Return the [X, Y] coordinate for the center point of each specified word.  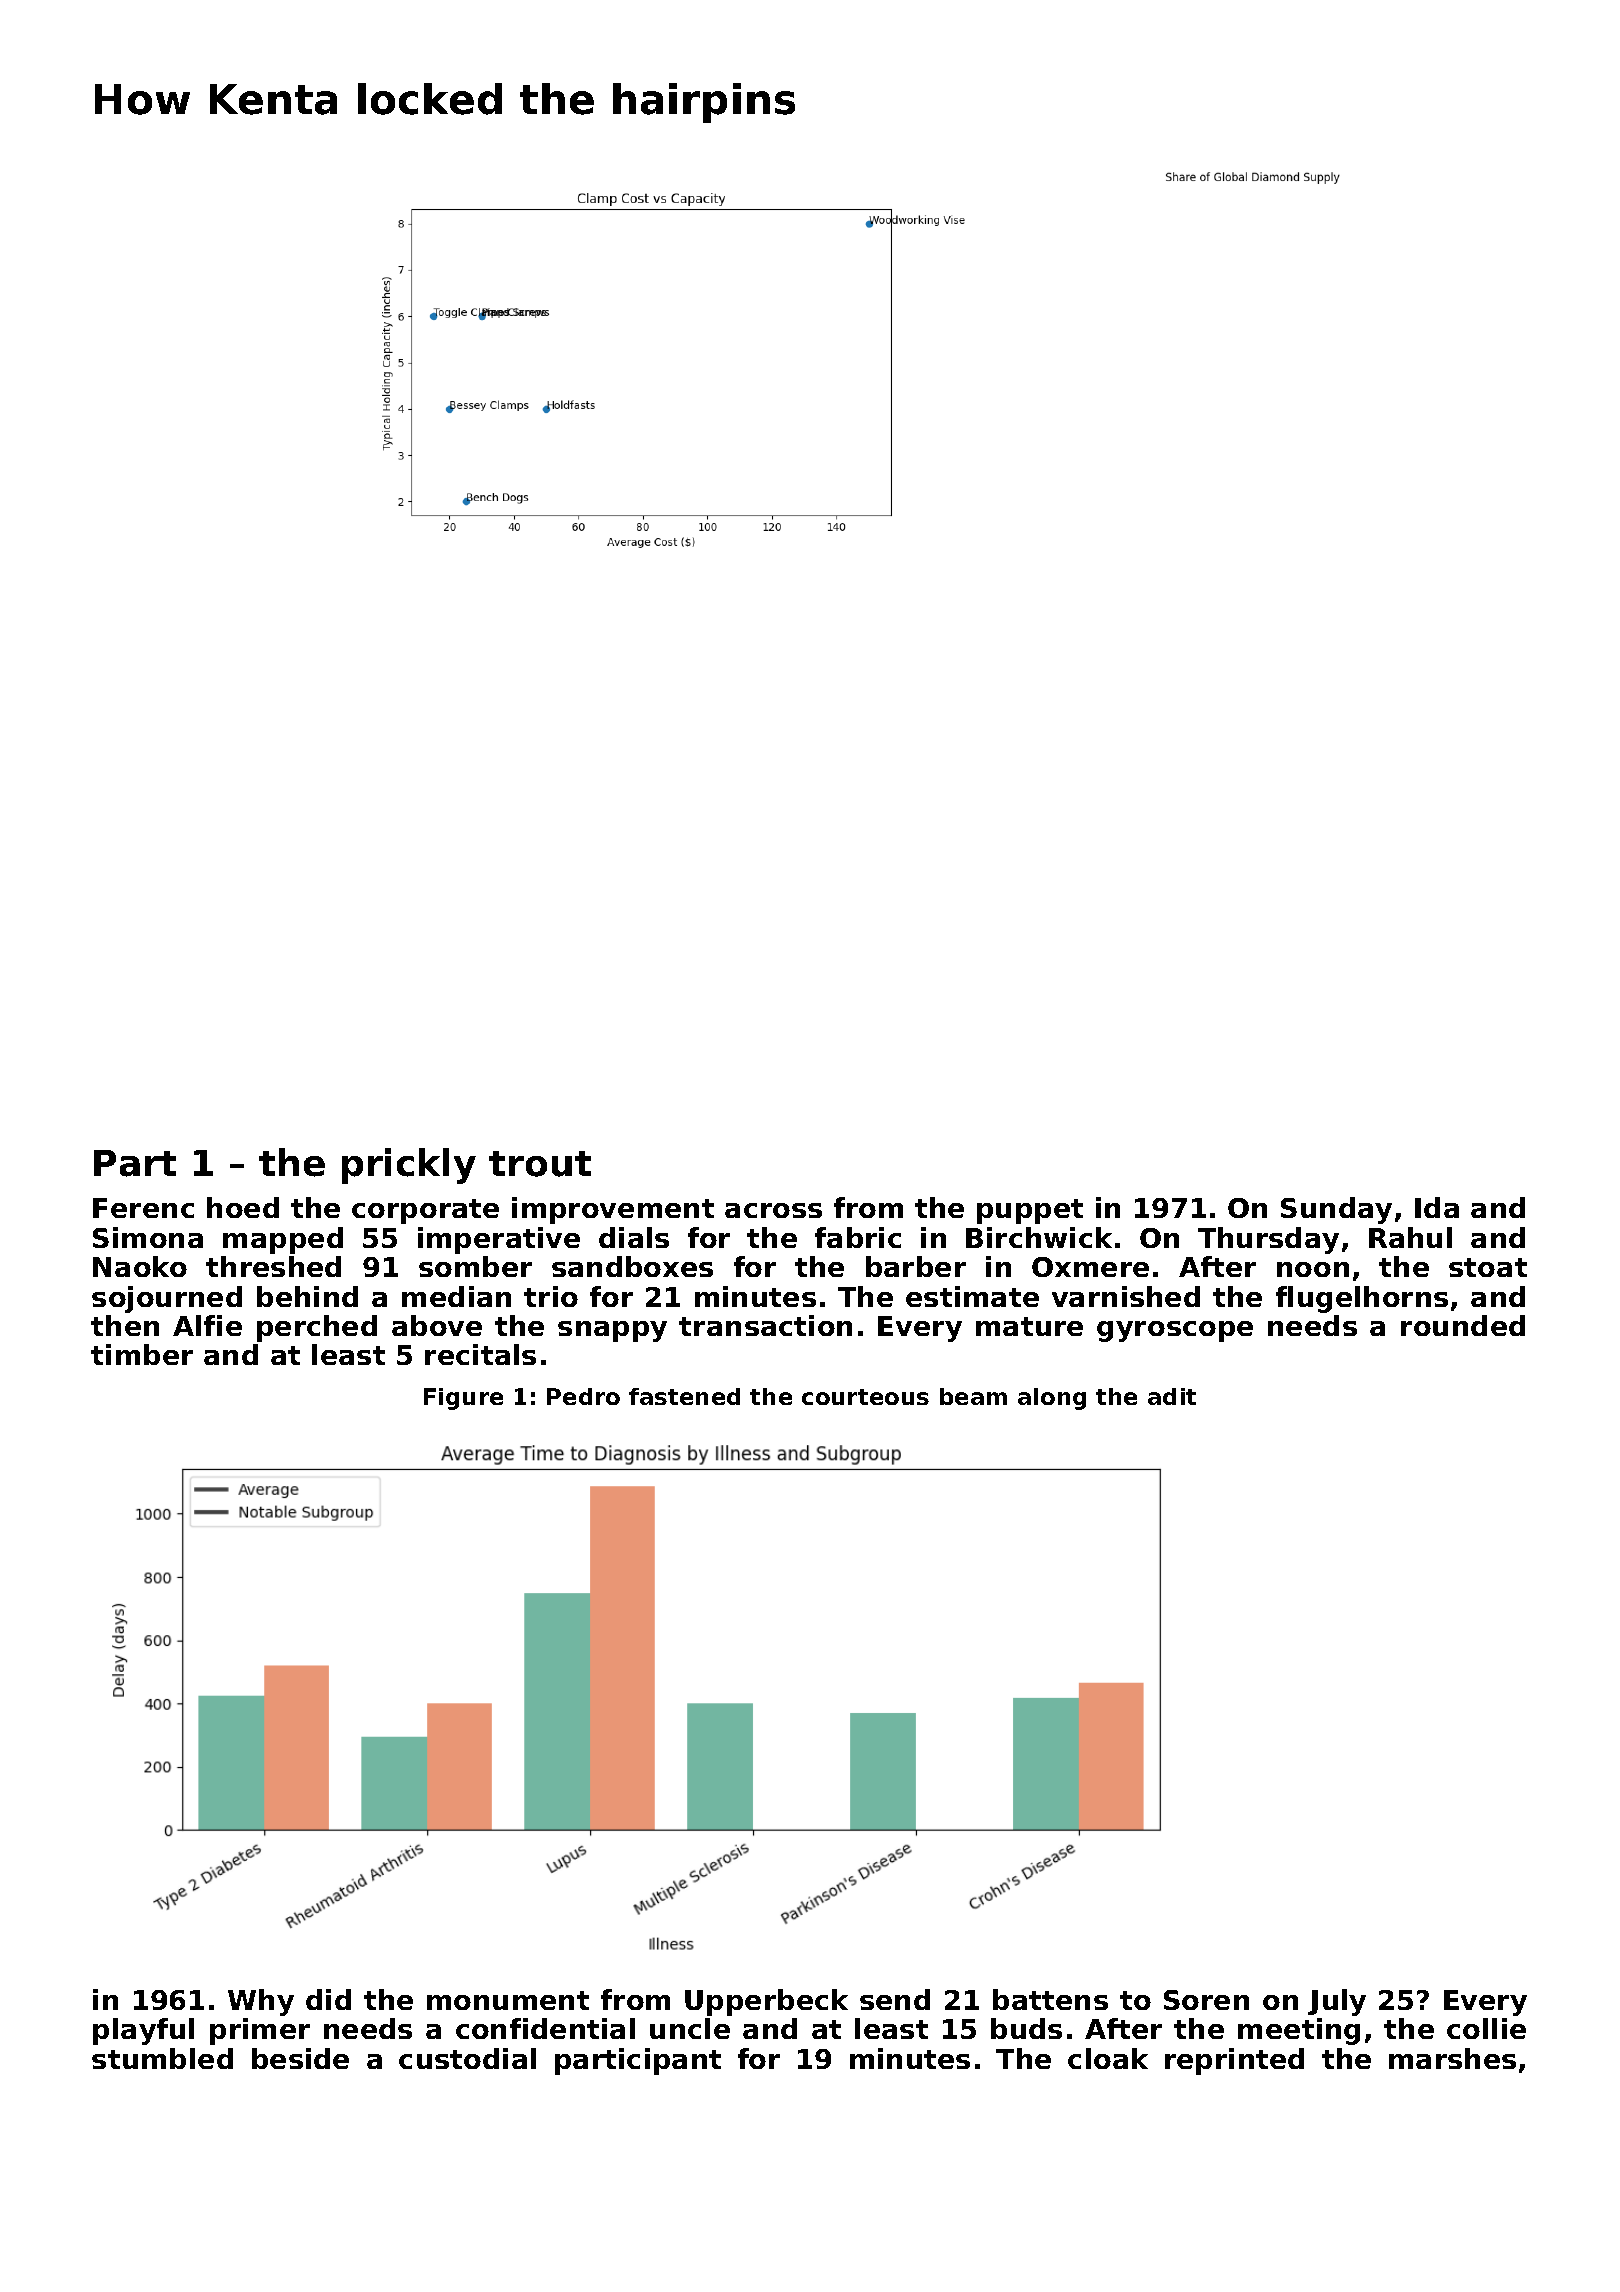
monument [508, 2000]
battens [1050, 1999]
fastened [684, 1396]
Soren [1206, 2000]
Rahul [1410, 1237]
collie [1486, 2028]
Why [261, 2002]
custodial [467, 2058]
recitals [480, 1354]
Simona [148, 1237]
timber [142, 1354]
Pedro [583, 1396]
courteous [865, 1397]
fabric [858, 1237]
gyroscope [1175, 1331]
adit [1172, 1396]
